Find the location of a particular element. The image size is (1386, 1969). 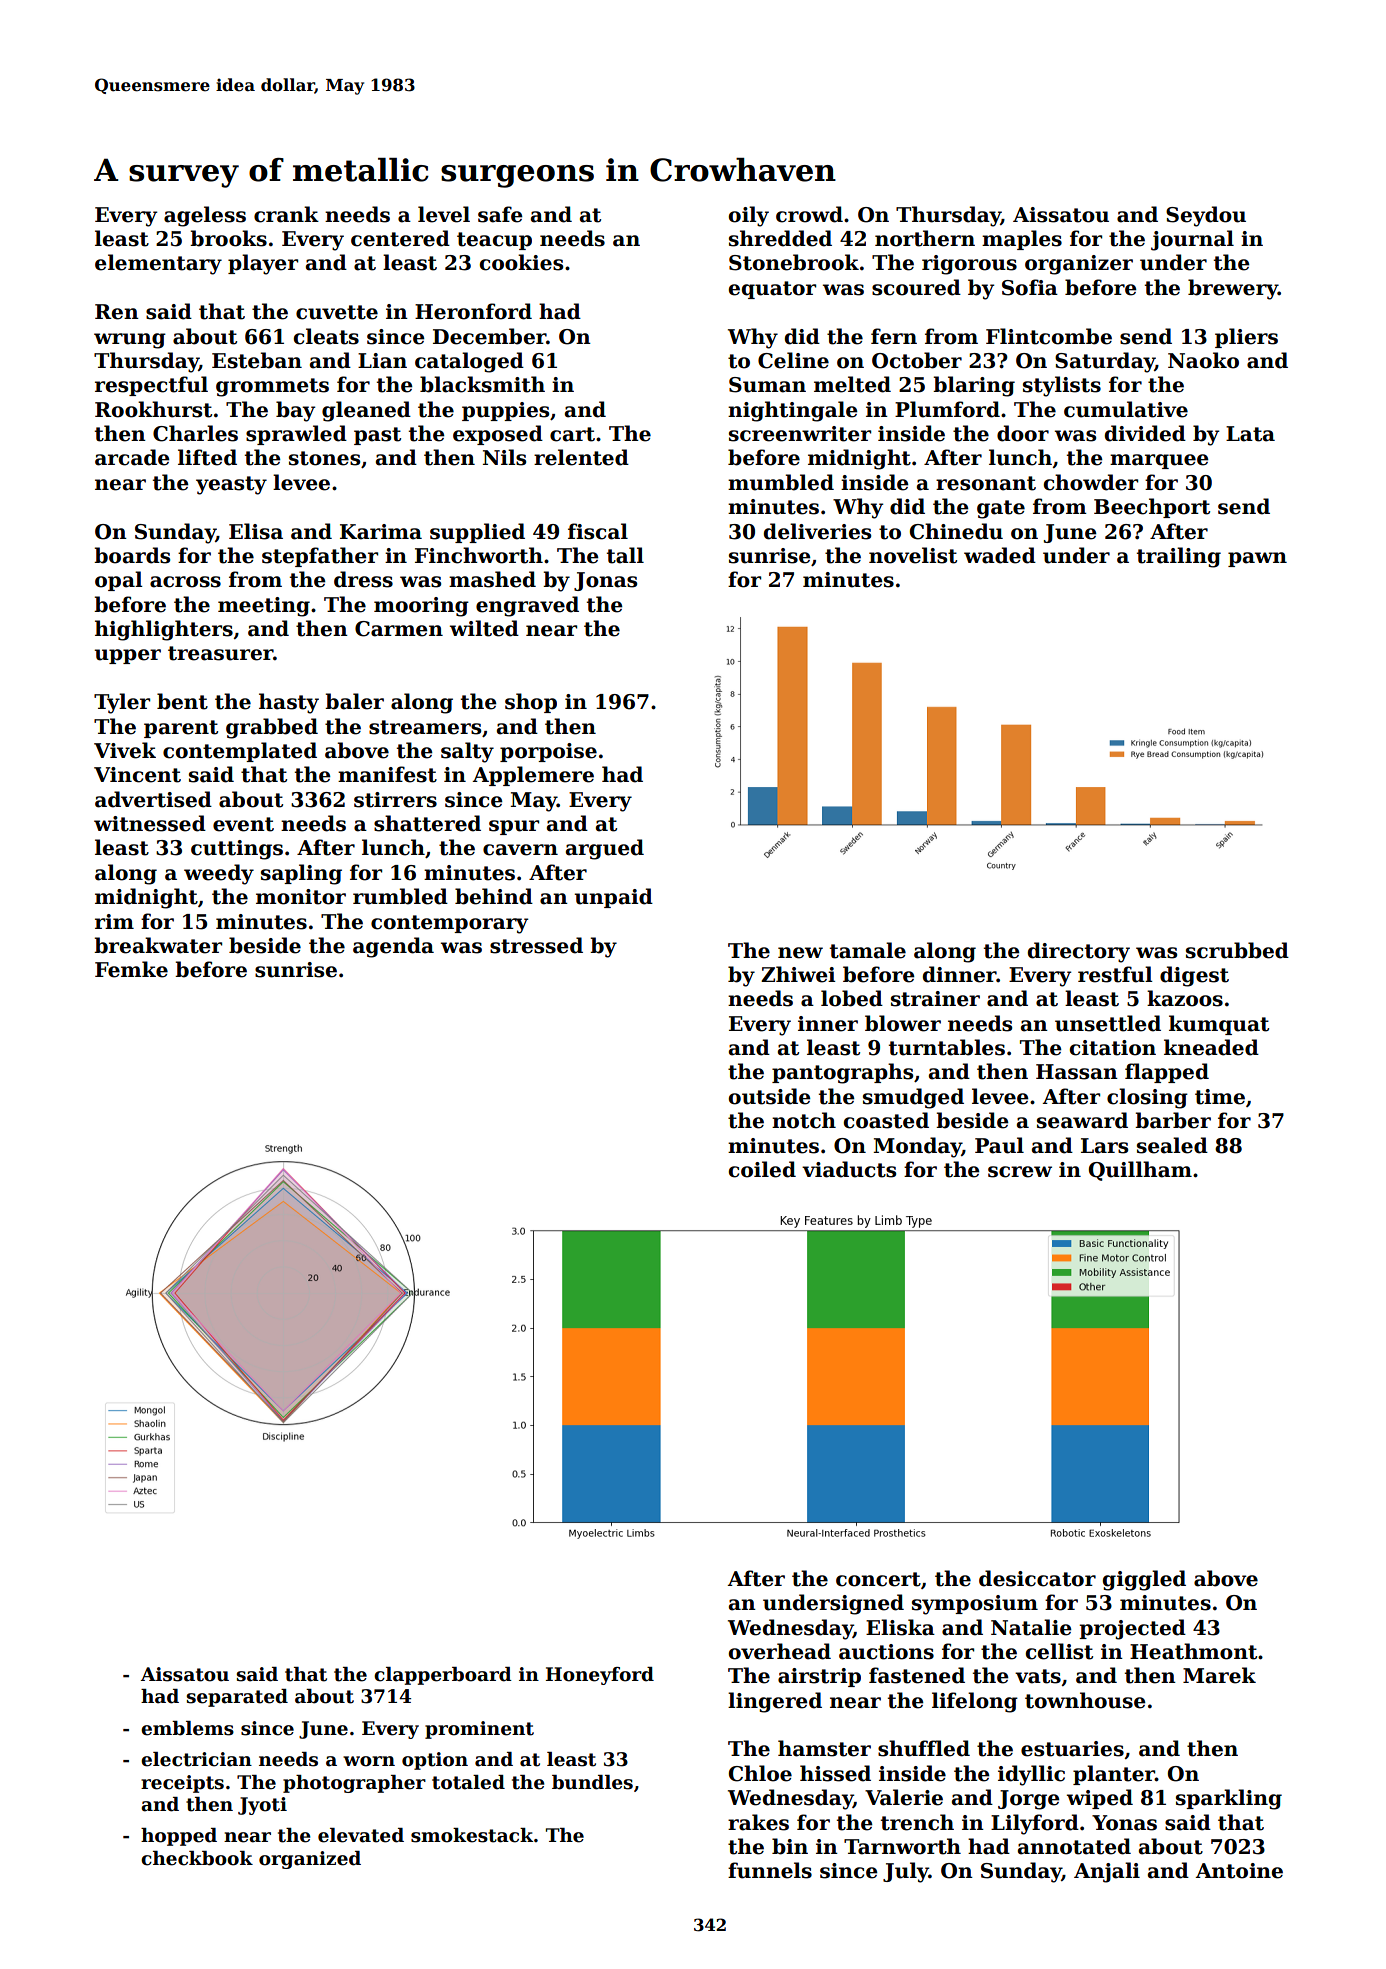

giggled is located at coordinates (1144, 1580).
